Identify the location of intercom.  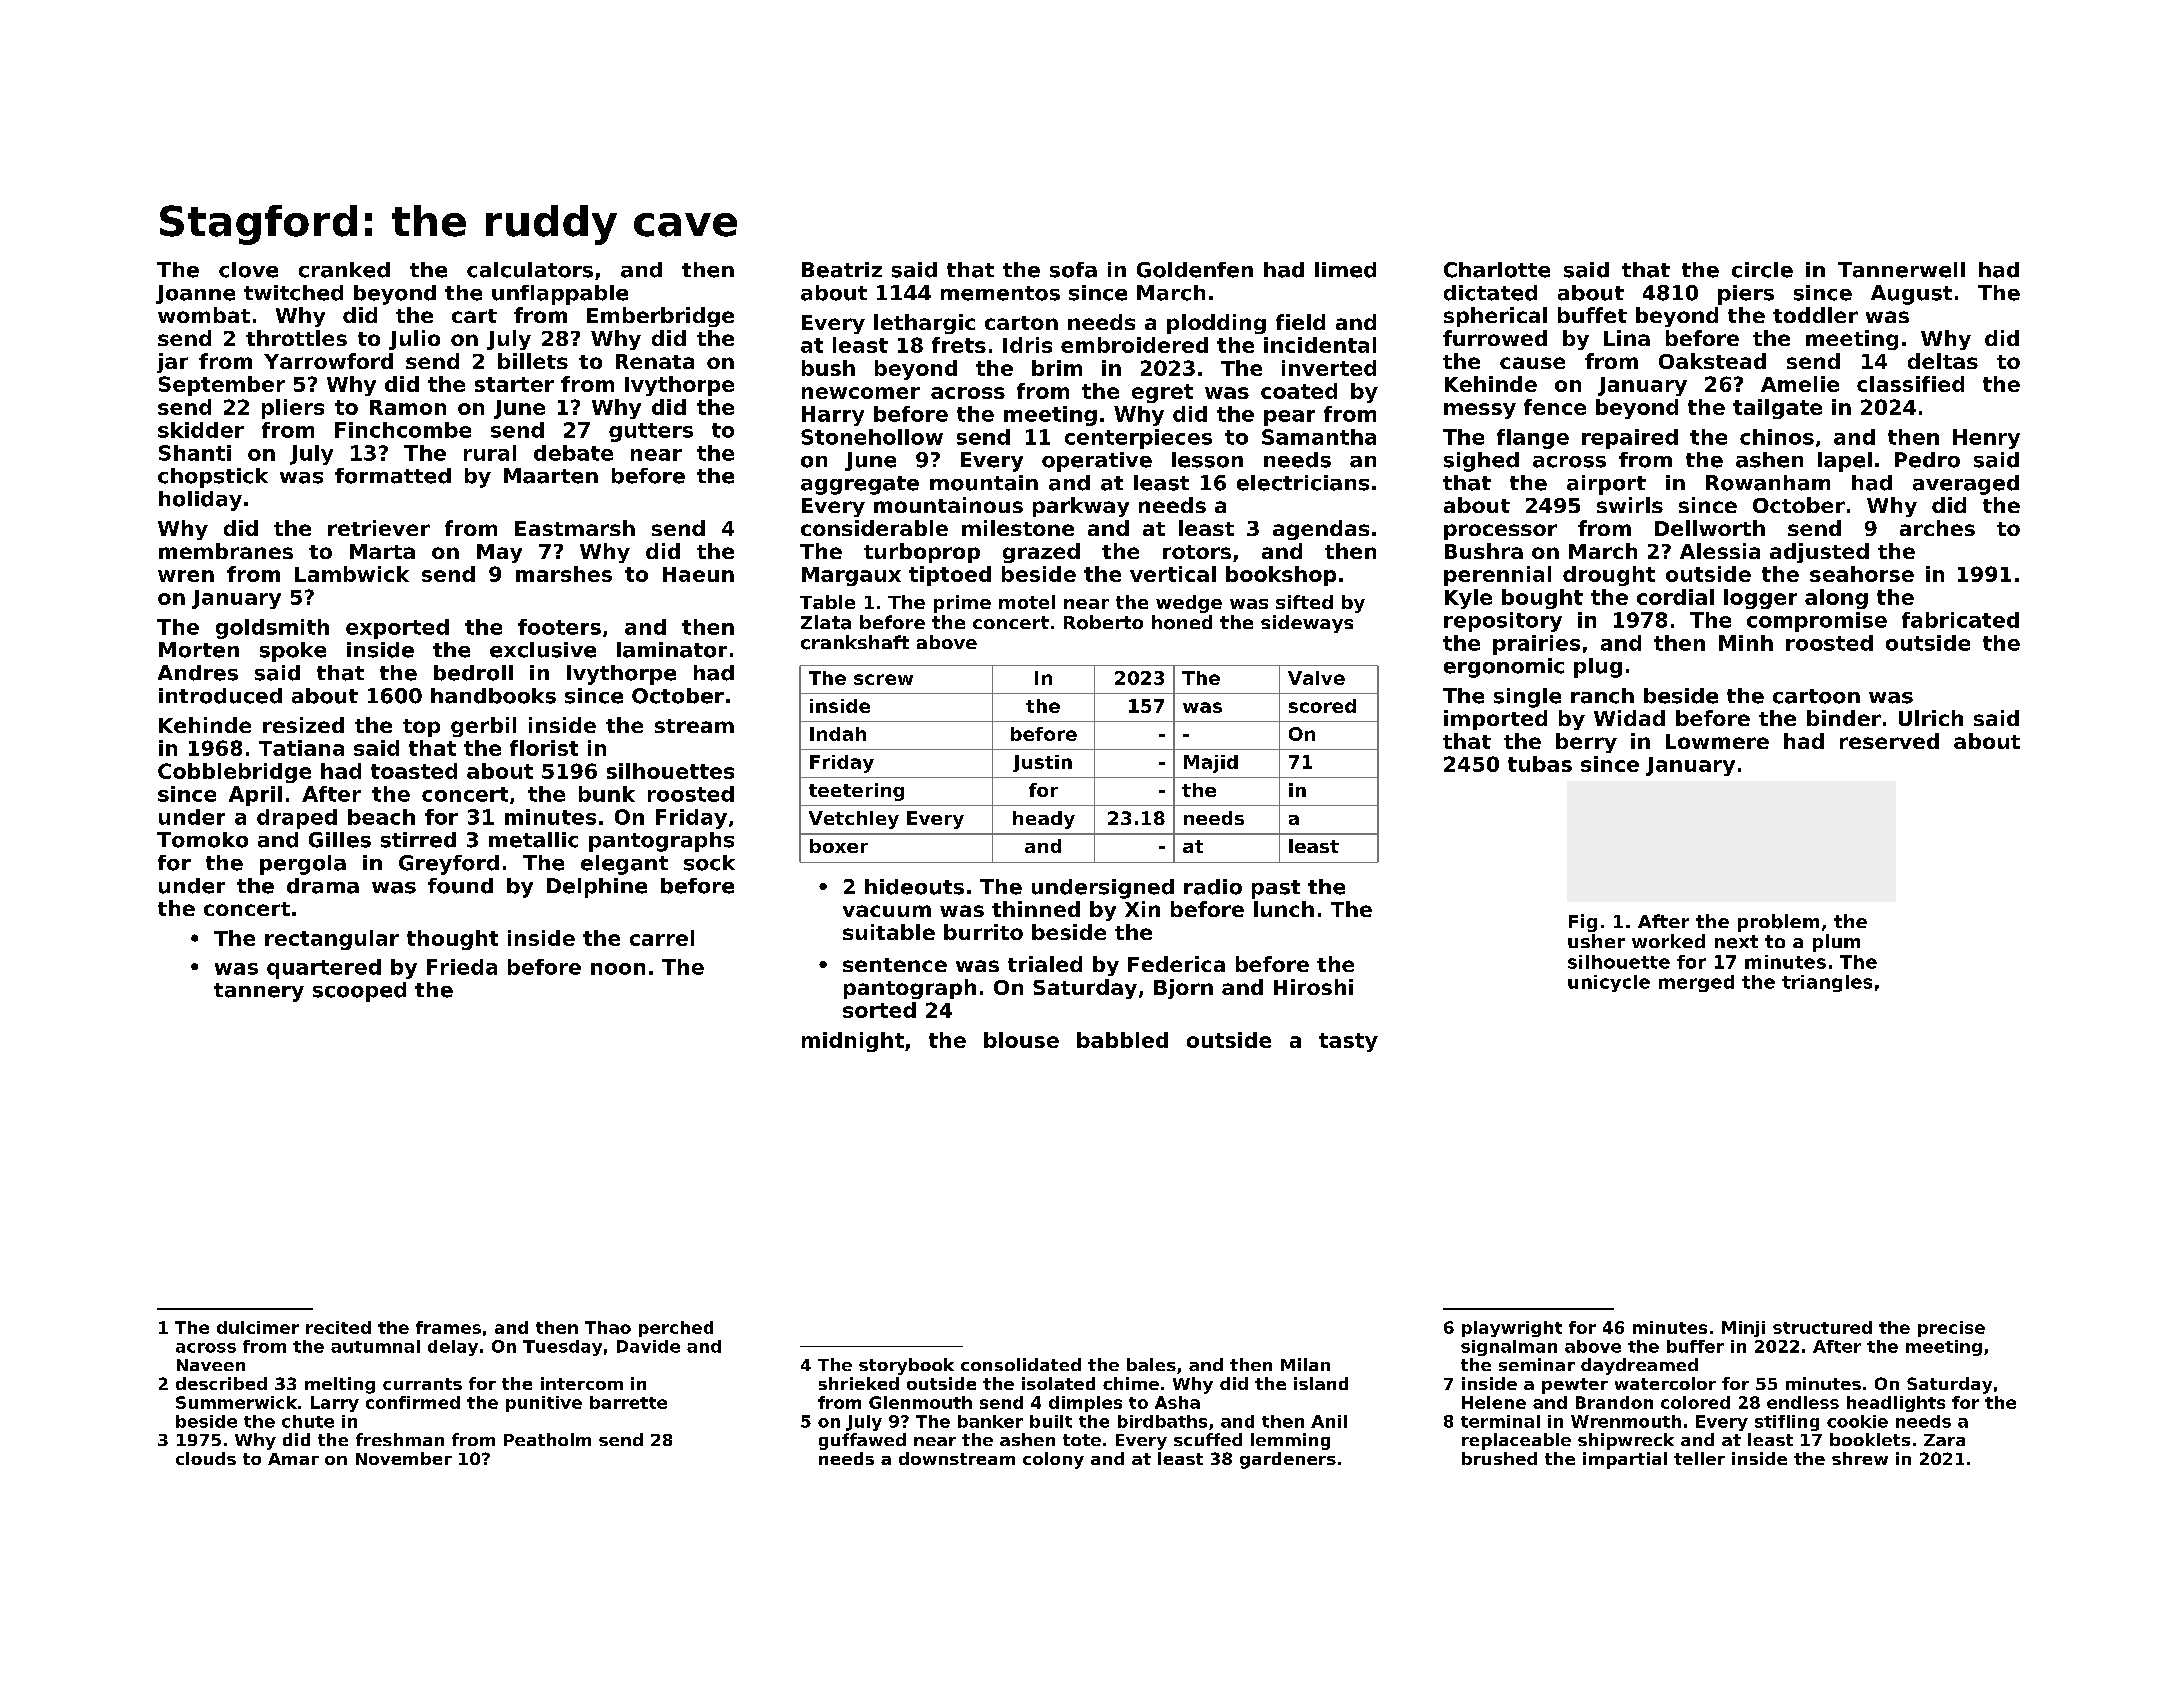
(582, 1383).
